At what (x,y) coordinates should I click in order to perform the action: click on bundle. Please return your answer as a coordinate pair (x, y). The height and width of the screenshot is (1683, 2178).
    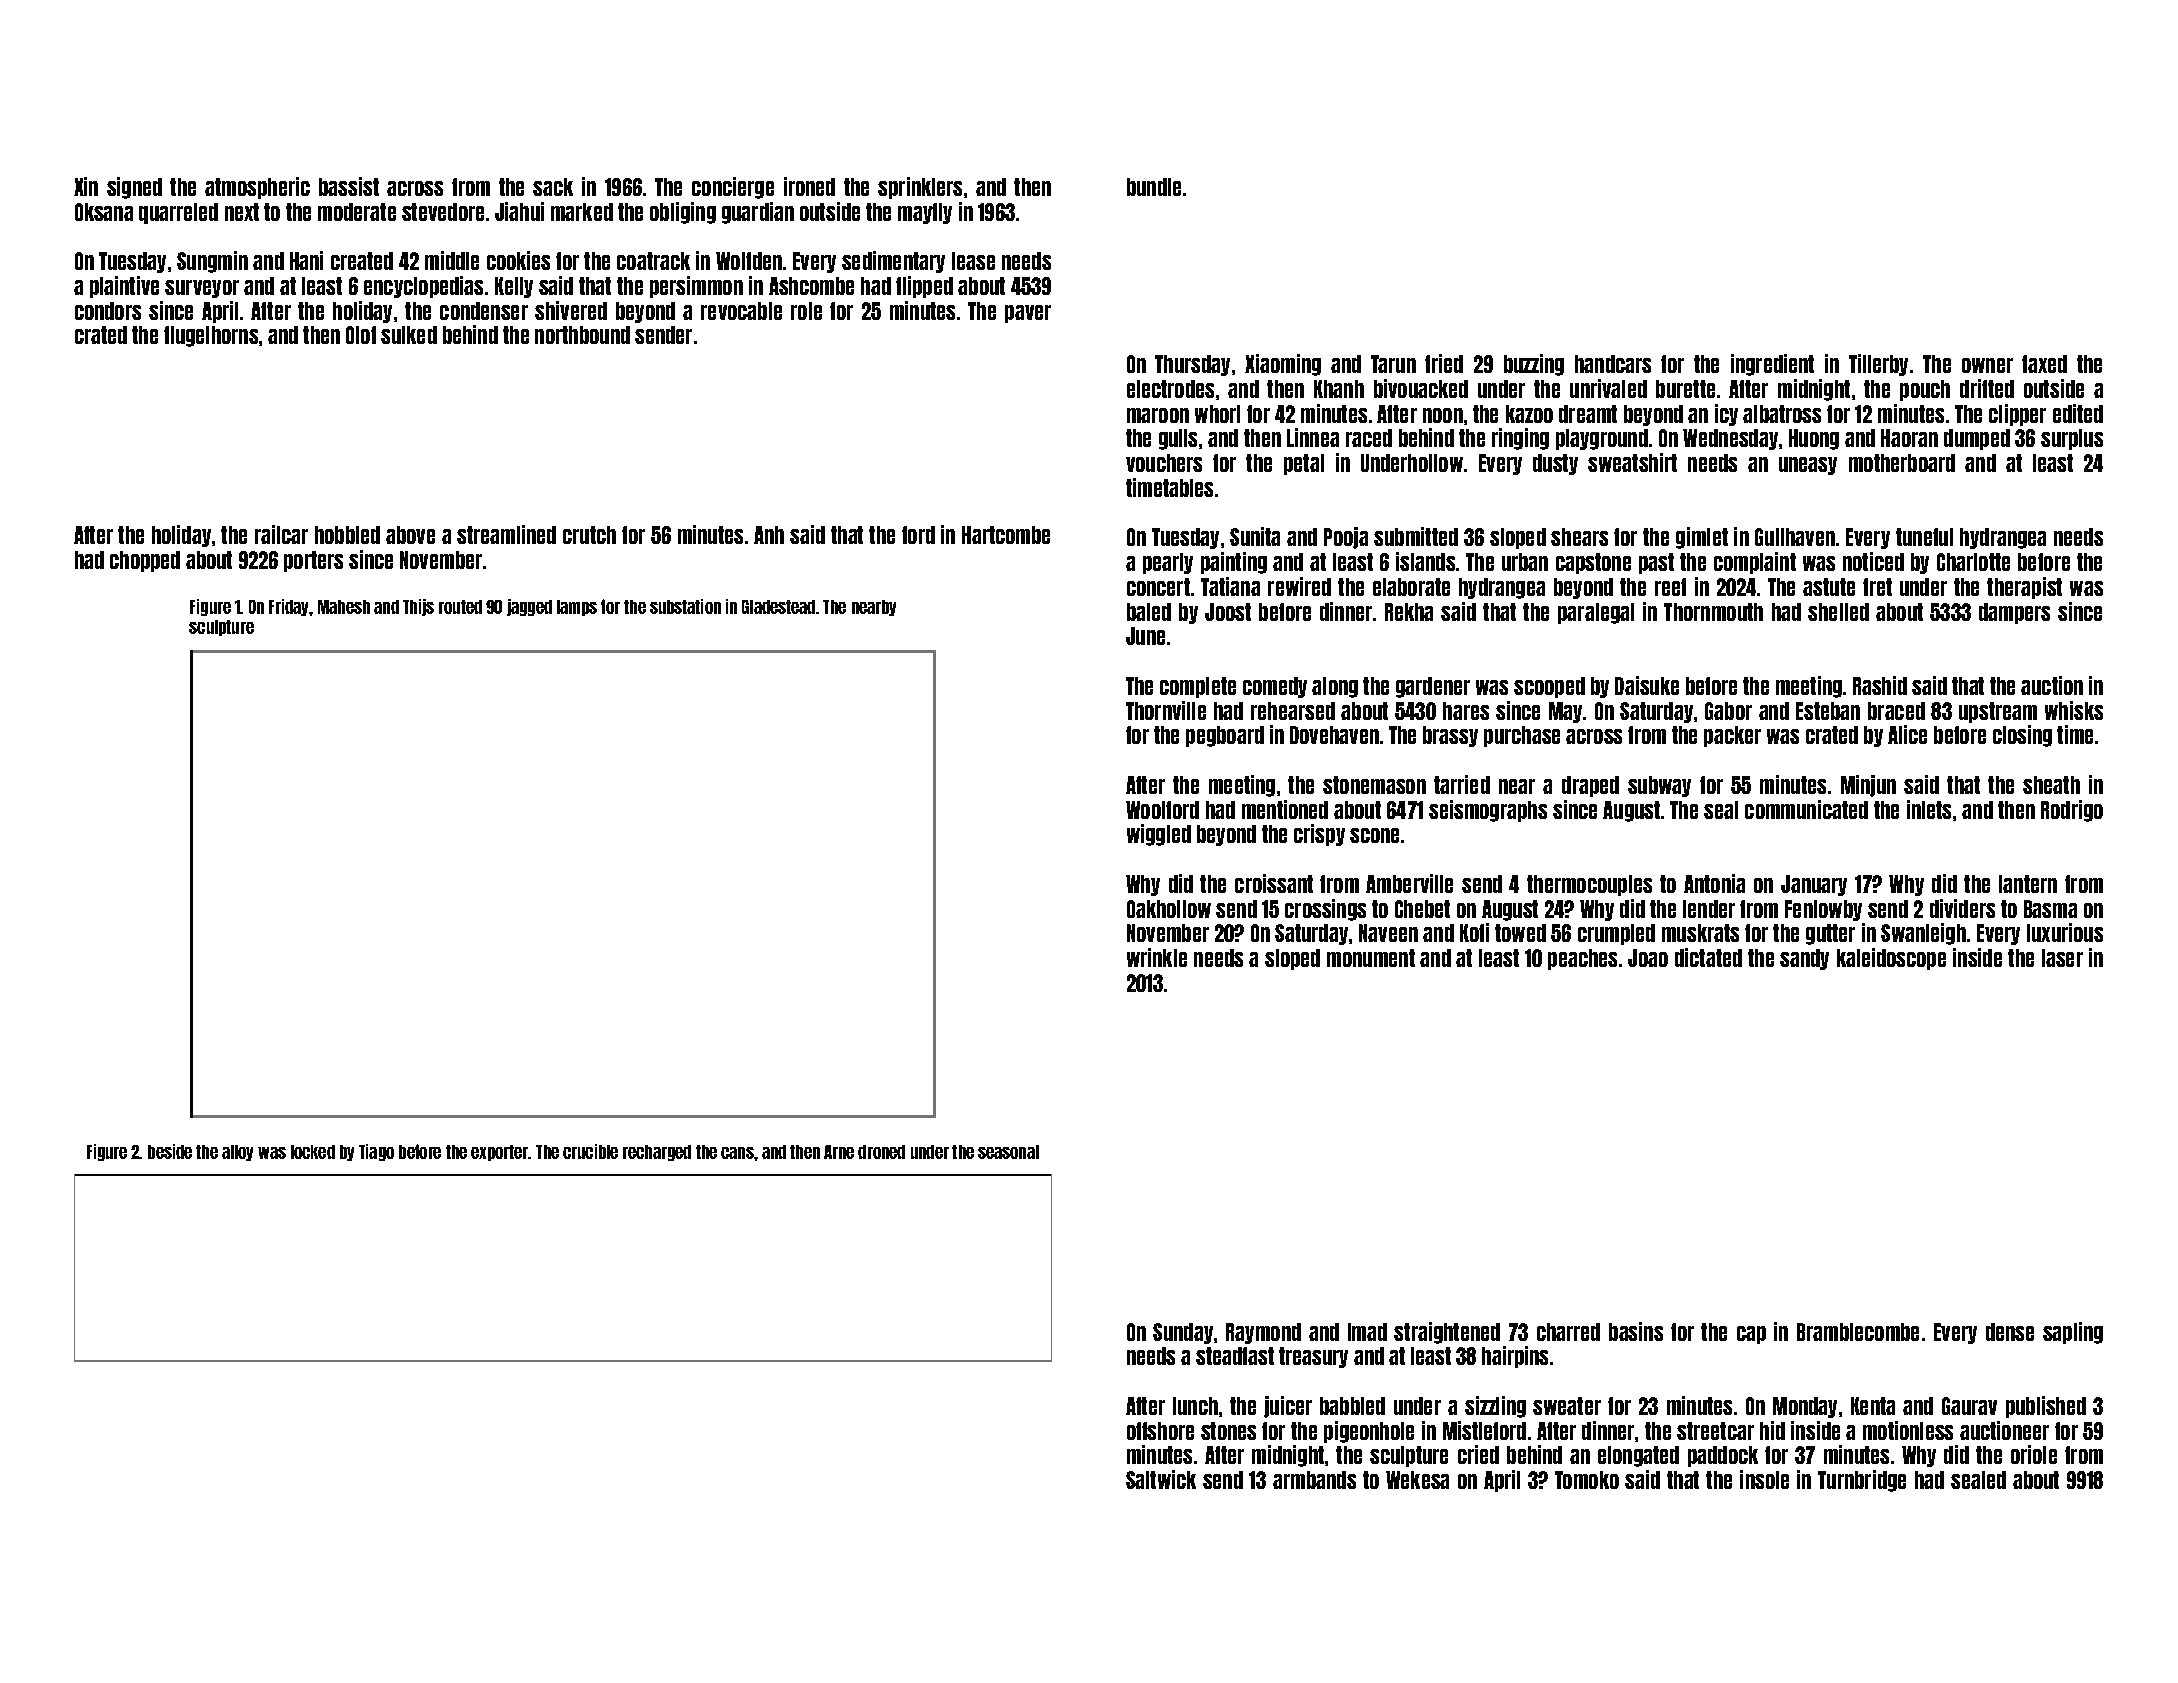
    Looking at the image, I should click on (1154, 187).
